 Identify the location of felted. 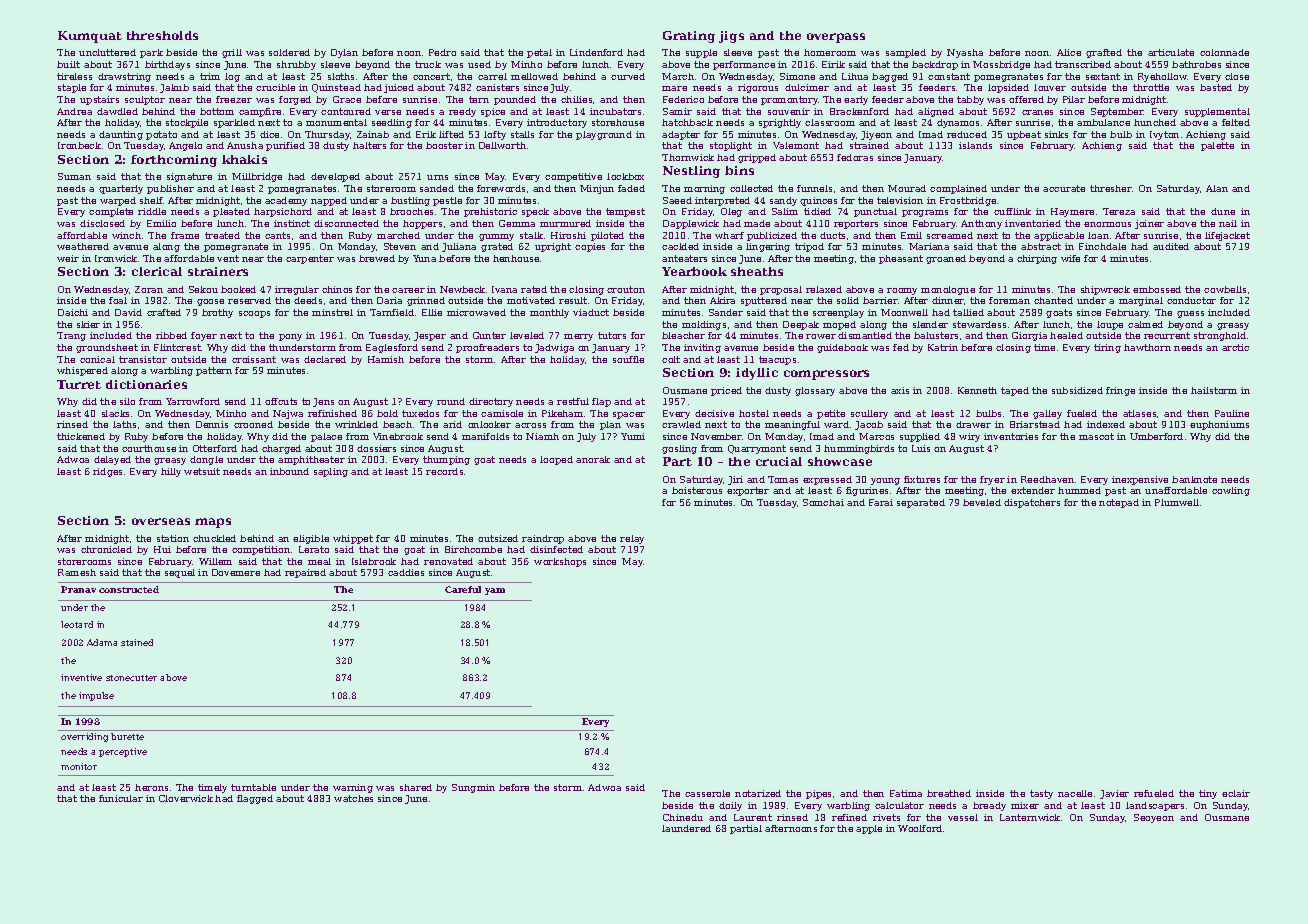
(1236, 122).
